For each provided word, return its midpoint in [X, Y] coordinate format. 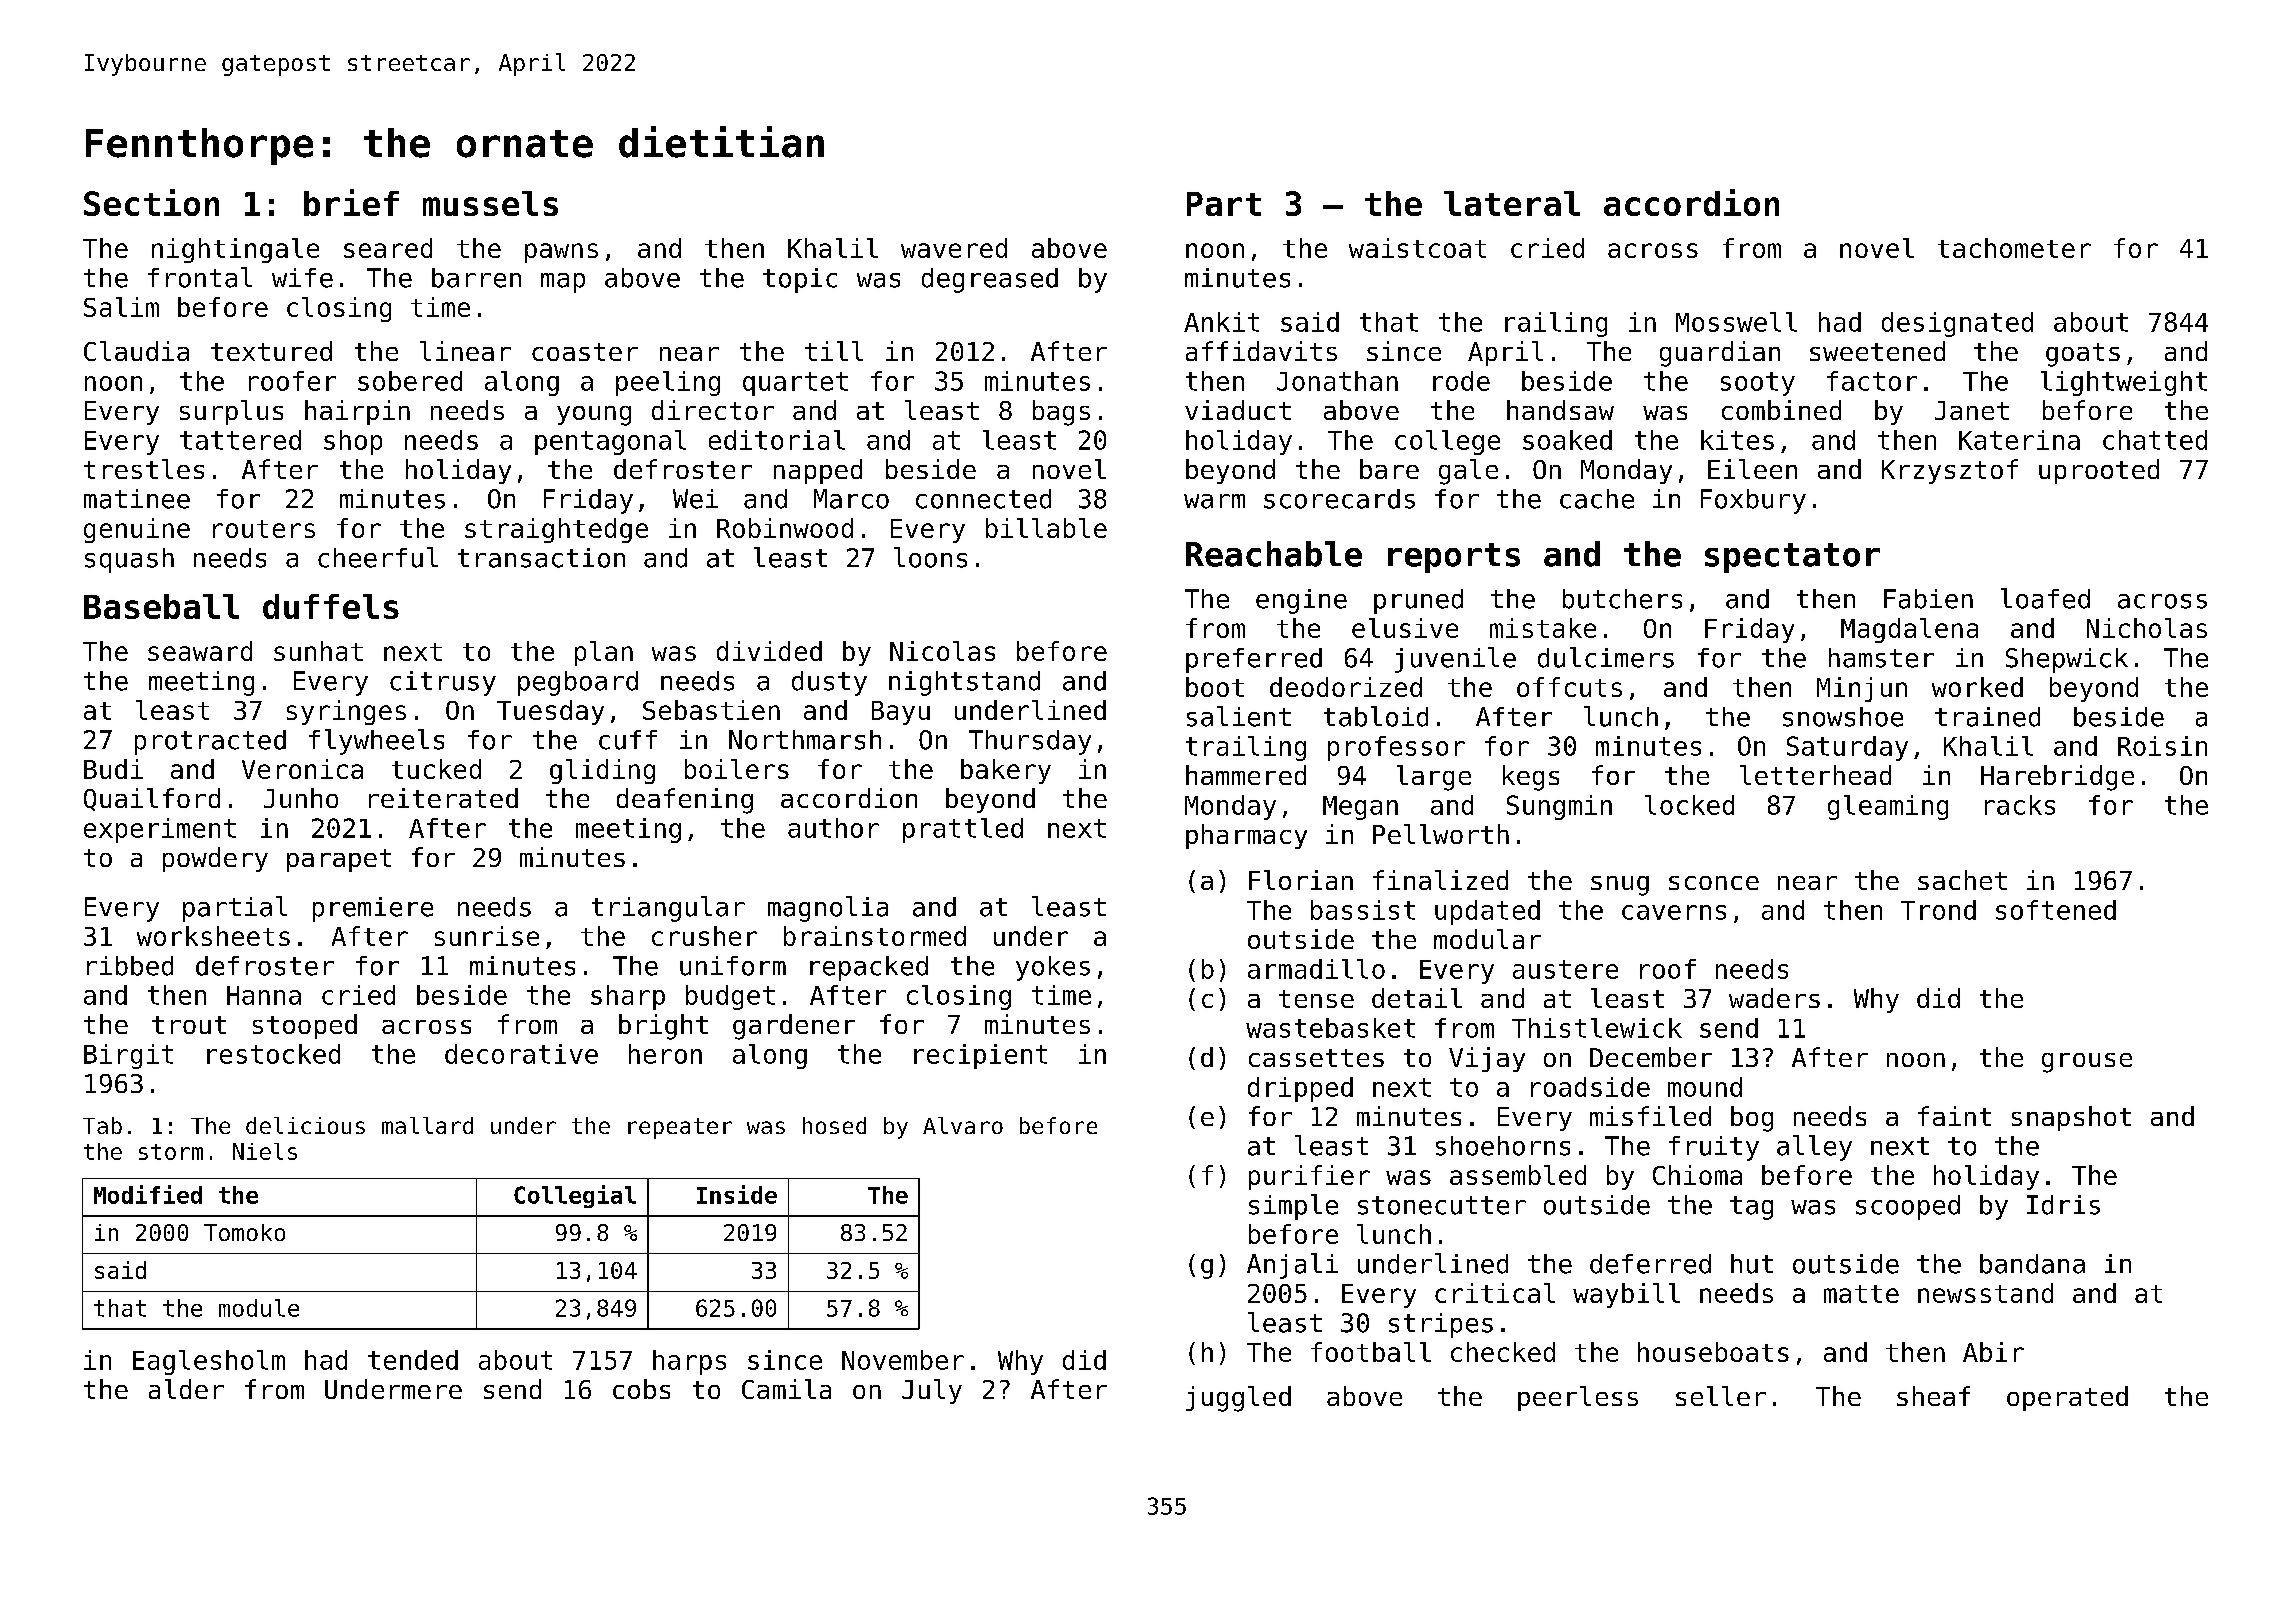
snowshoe [1843, 717]
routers [264, 529]
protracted [210, 742]
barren [476, 278]
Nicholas [2147, 628]
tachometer [2014, 248]
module [259, 1308]
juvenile [1455, 660]
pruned [1418, 601]
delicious [305, 1125]
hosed [834, 1125]
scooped [1908, 1207]
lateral [1512, 203]
